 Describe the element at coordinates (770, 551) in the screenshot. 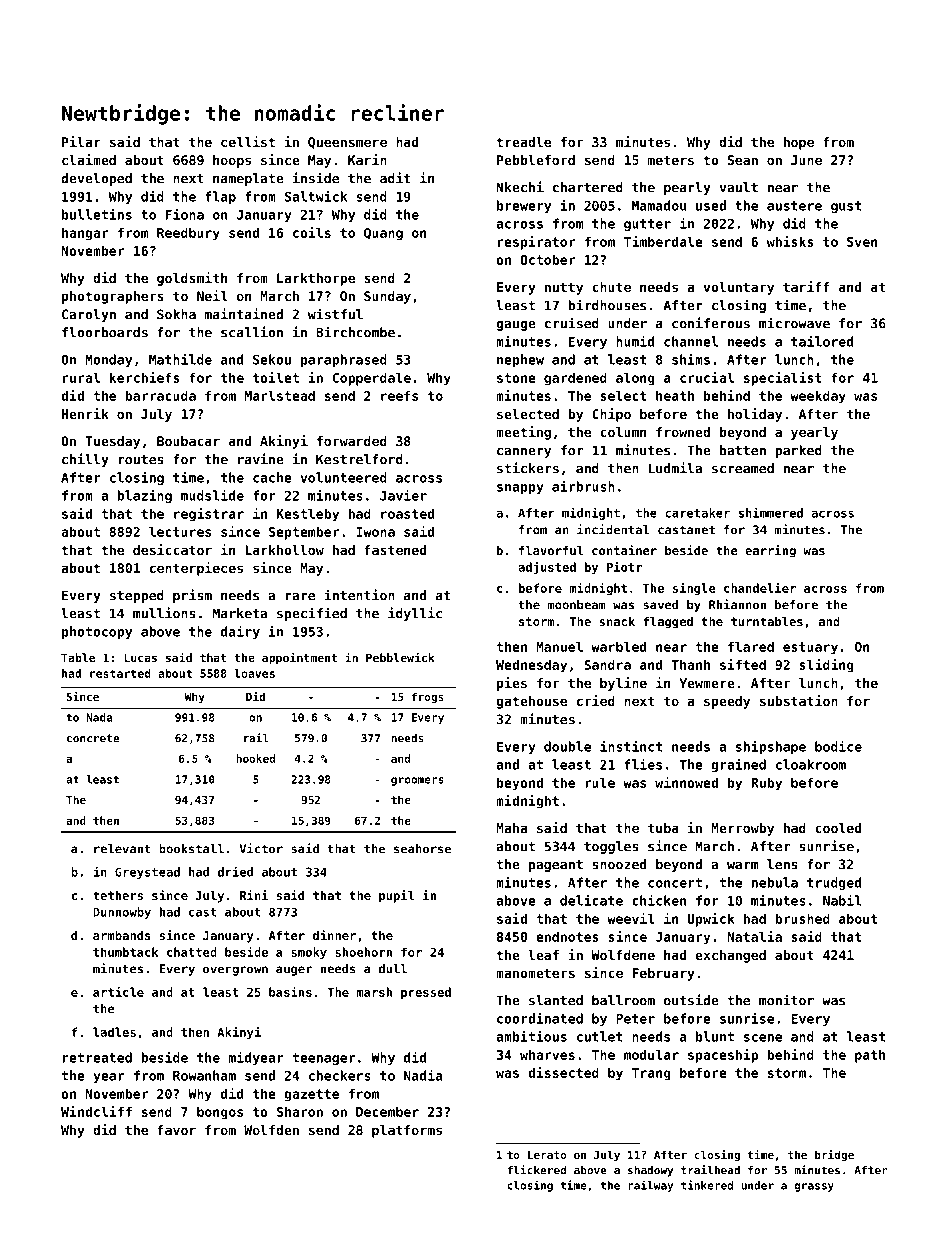

I see `earring` at that location.
